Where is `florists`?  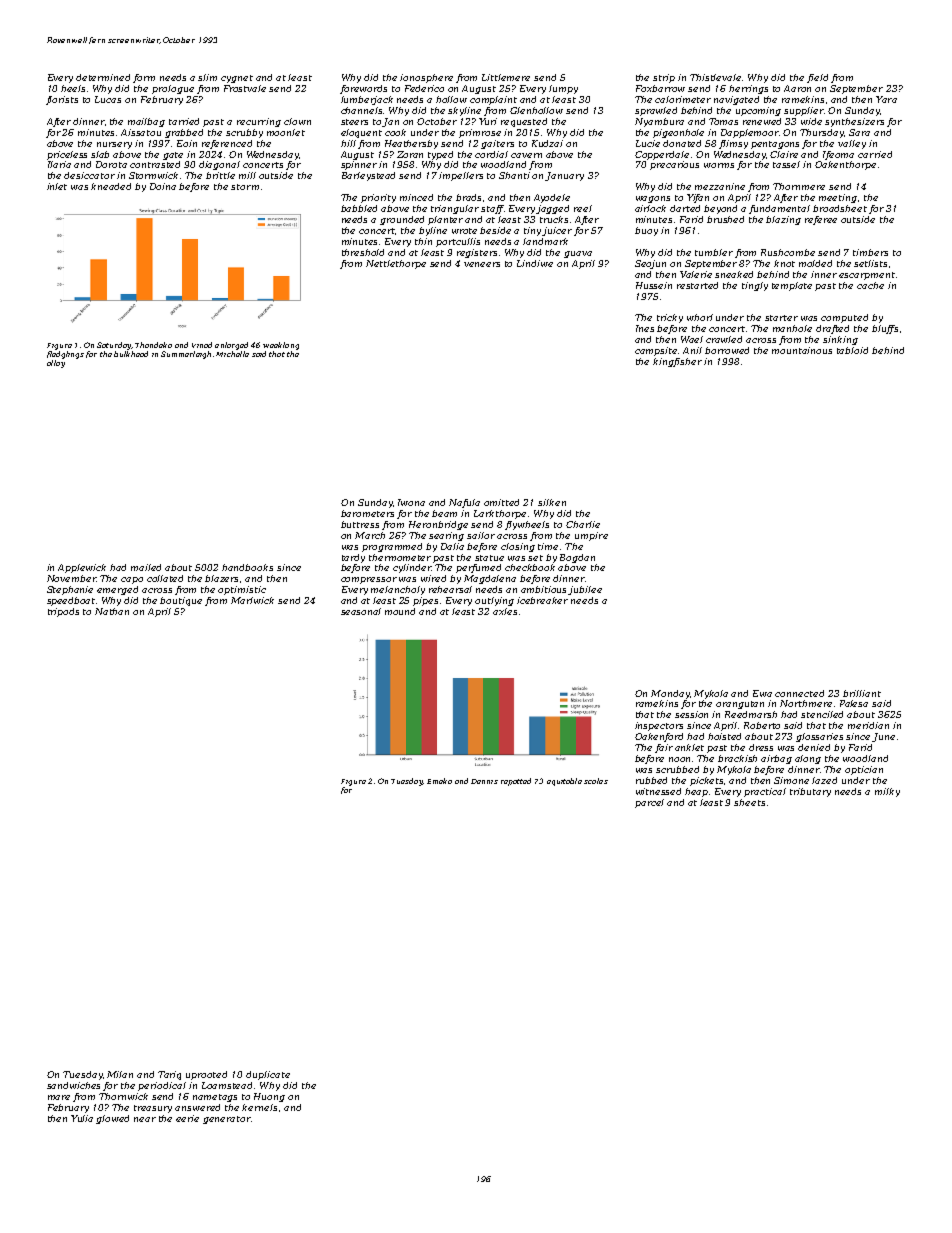 florists is located at coordinates (62, 100).
